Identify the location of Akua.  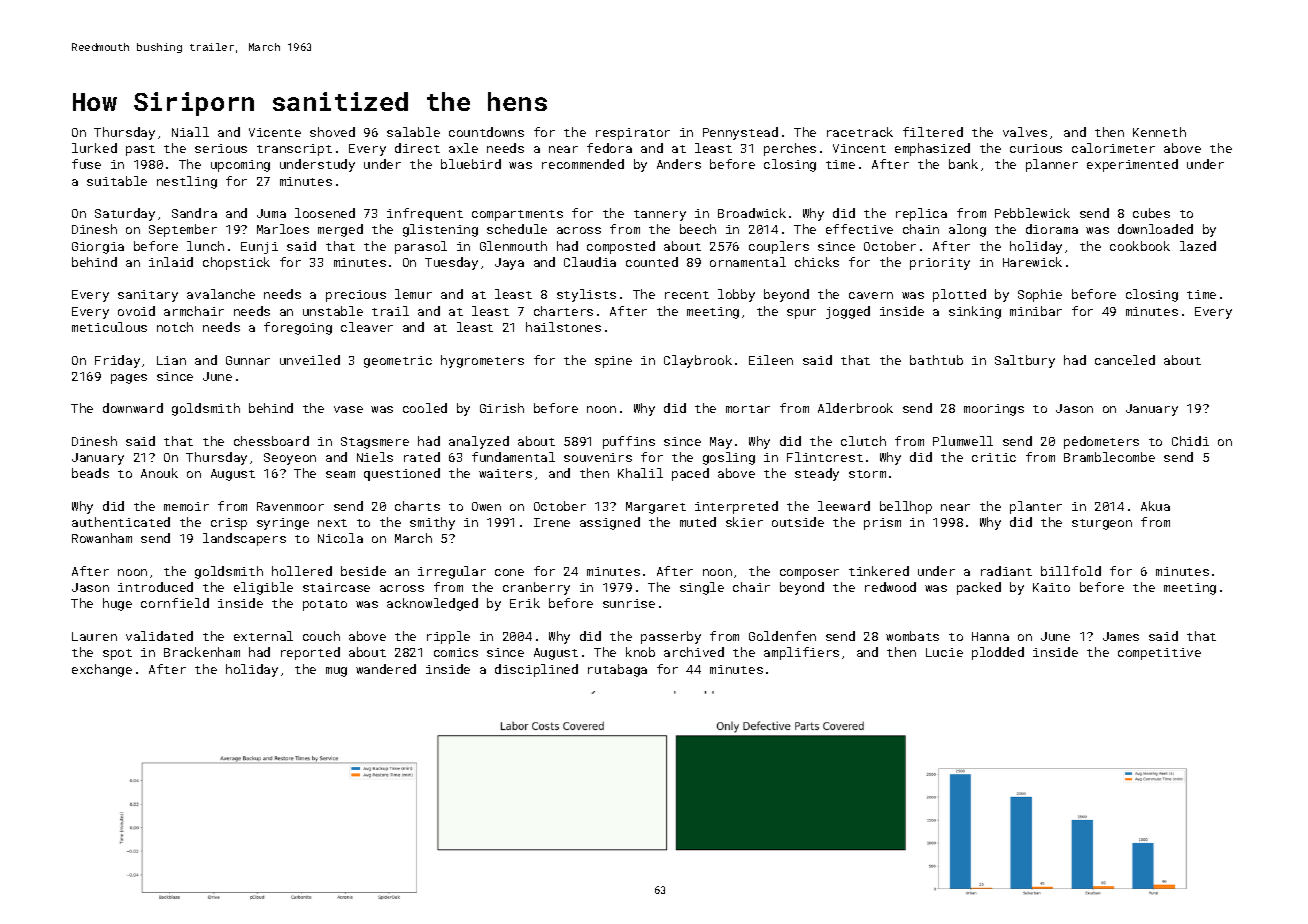
(1155, 506).
